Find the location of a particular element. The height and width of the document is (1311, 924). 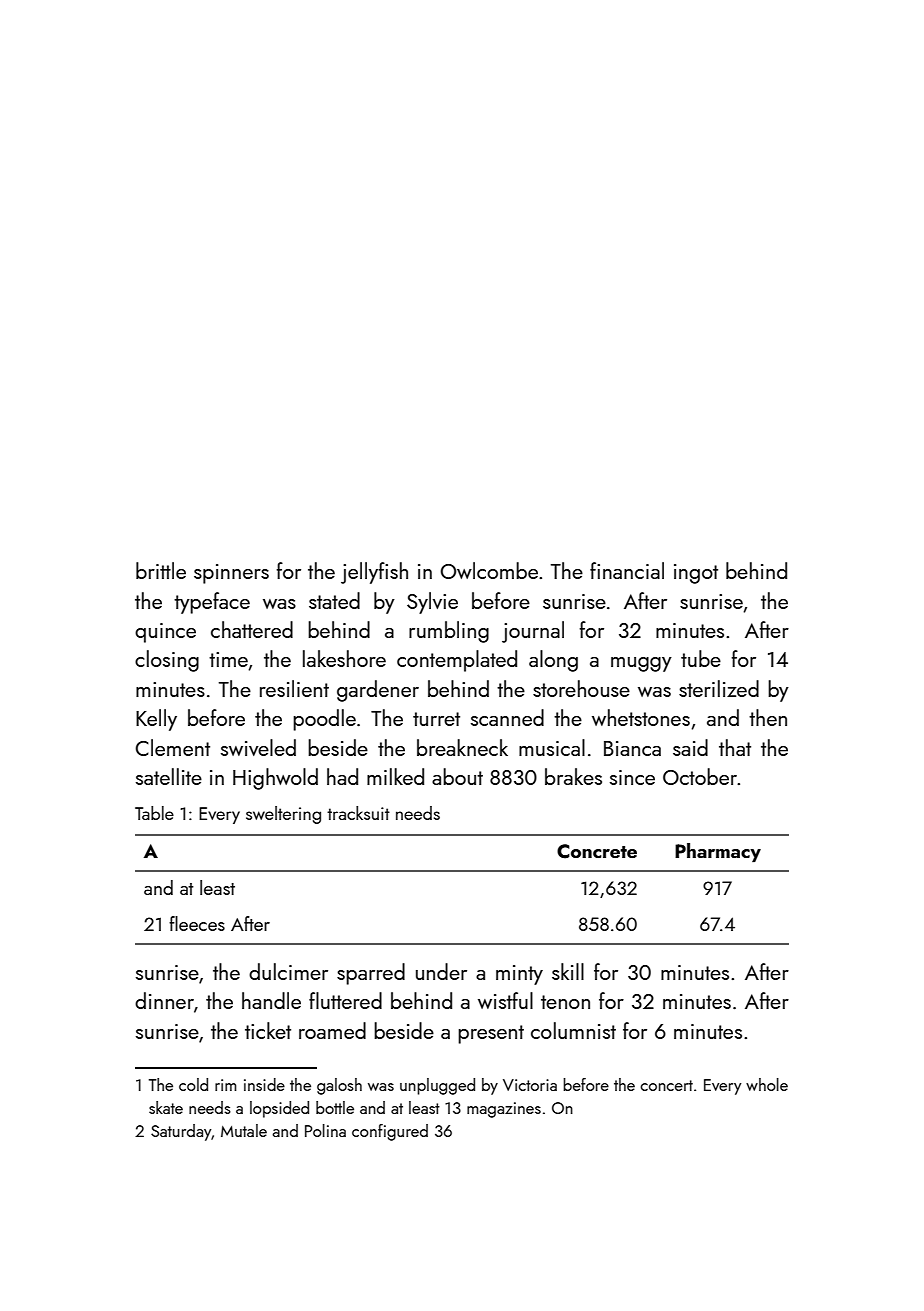

gardener is located at coordinates (378, 691).
